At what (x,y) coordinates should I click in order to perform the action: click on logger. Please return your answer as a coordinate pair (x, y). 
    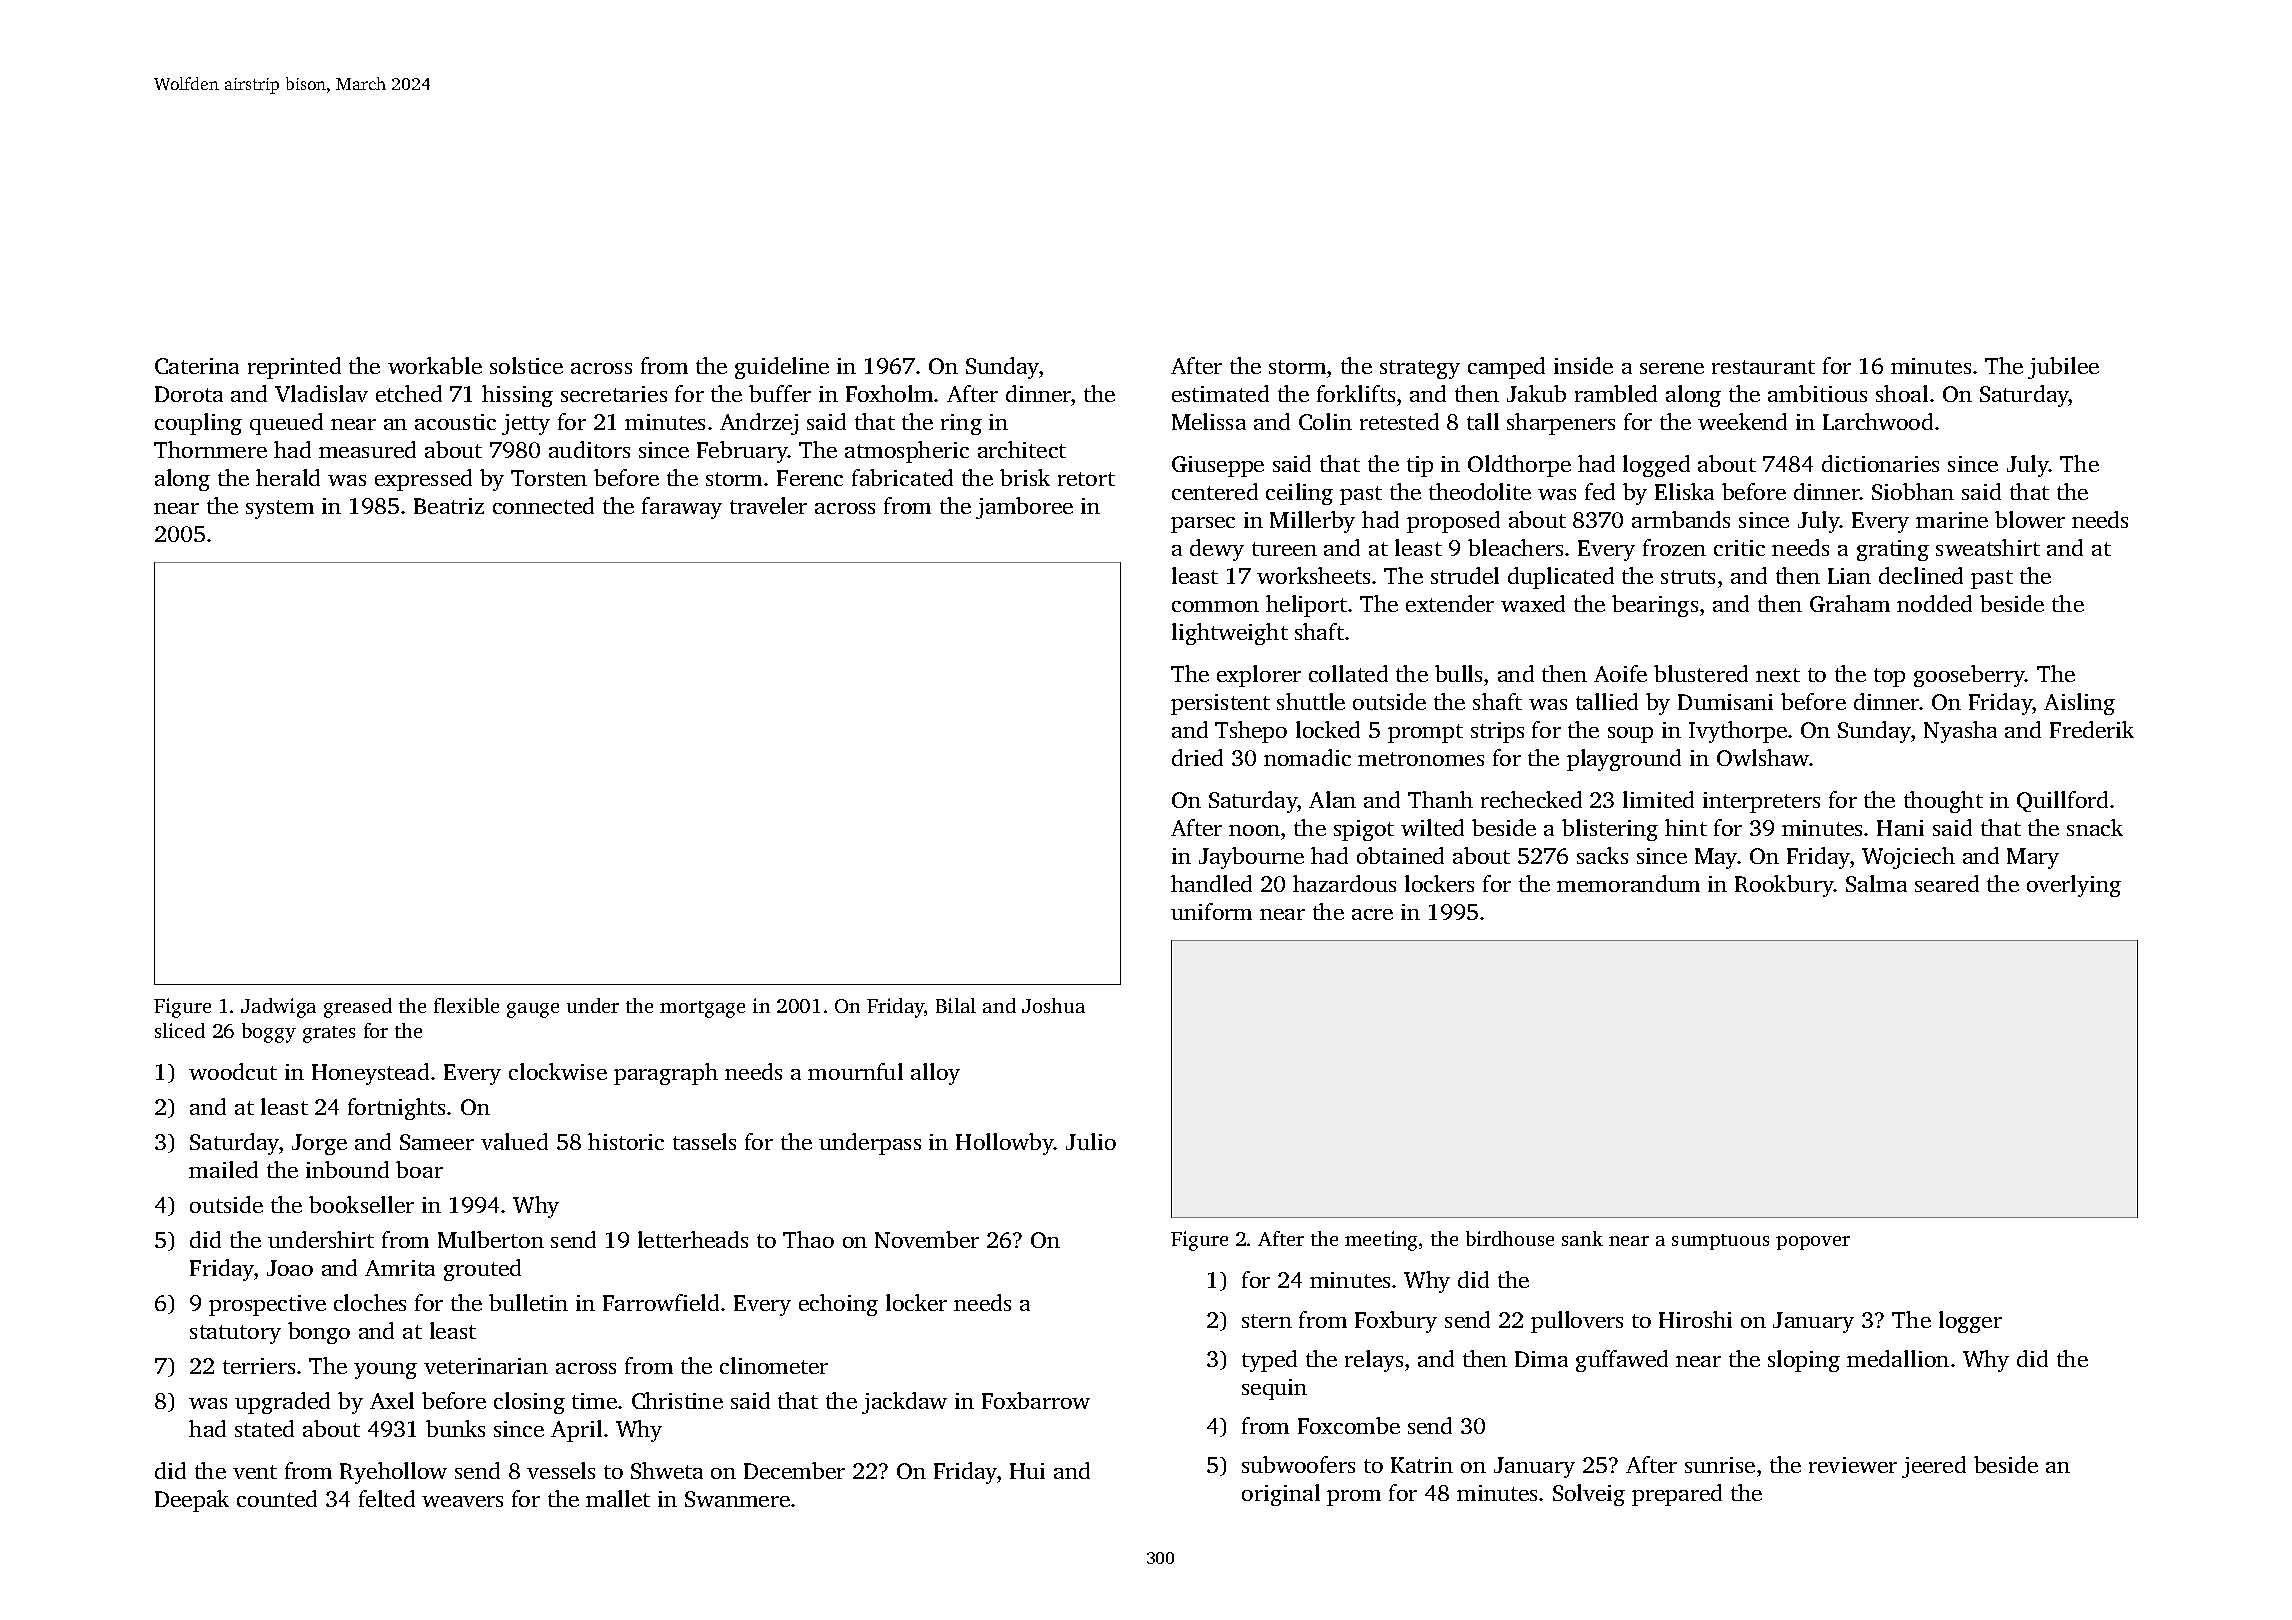
    Looking at the image, I should click on (1970, 1322).
